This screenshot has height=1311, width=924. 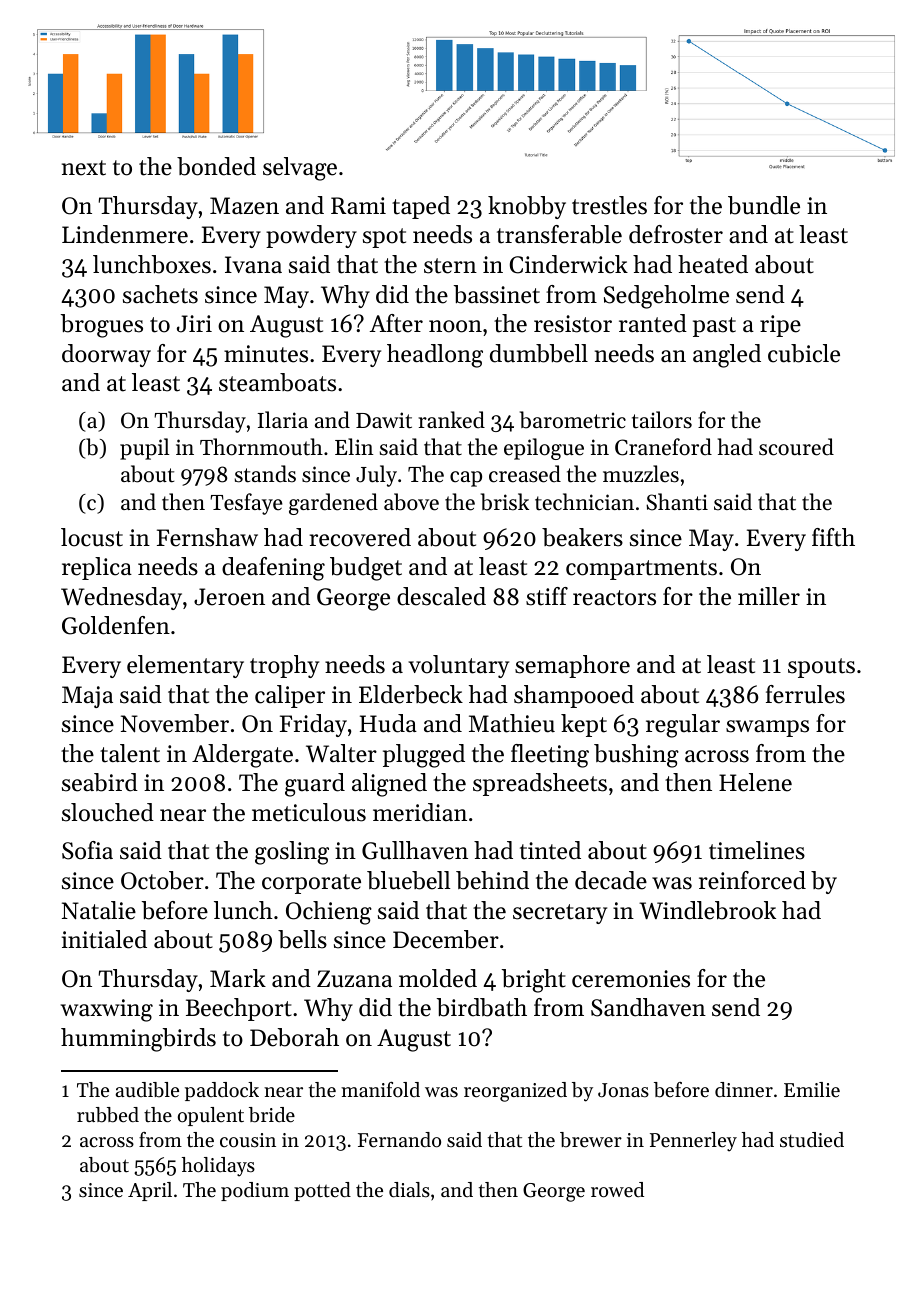 I want to click on podium, so click(x=255, y=1191).
